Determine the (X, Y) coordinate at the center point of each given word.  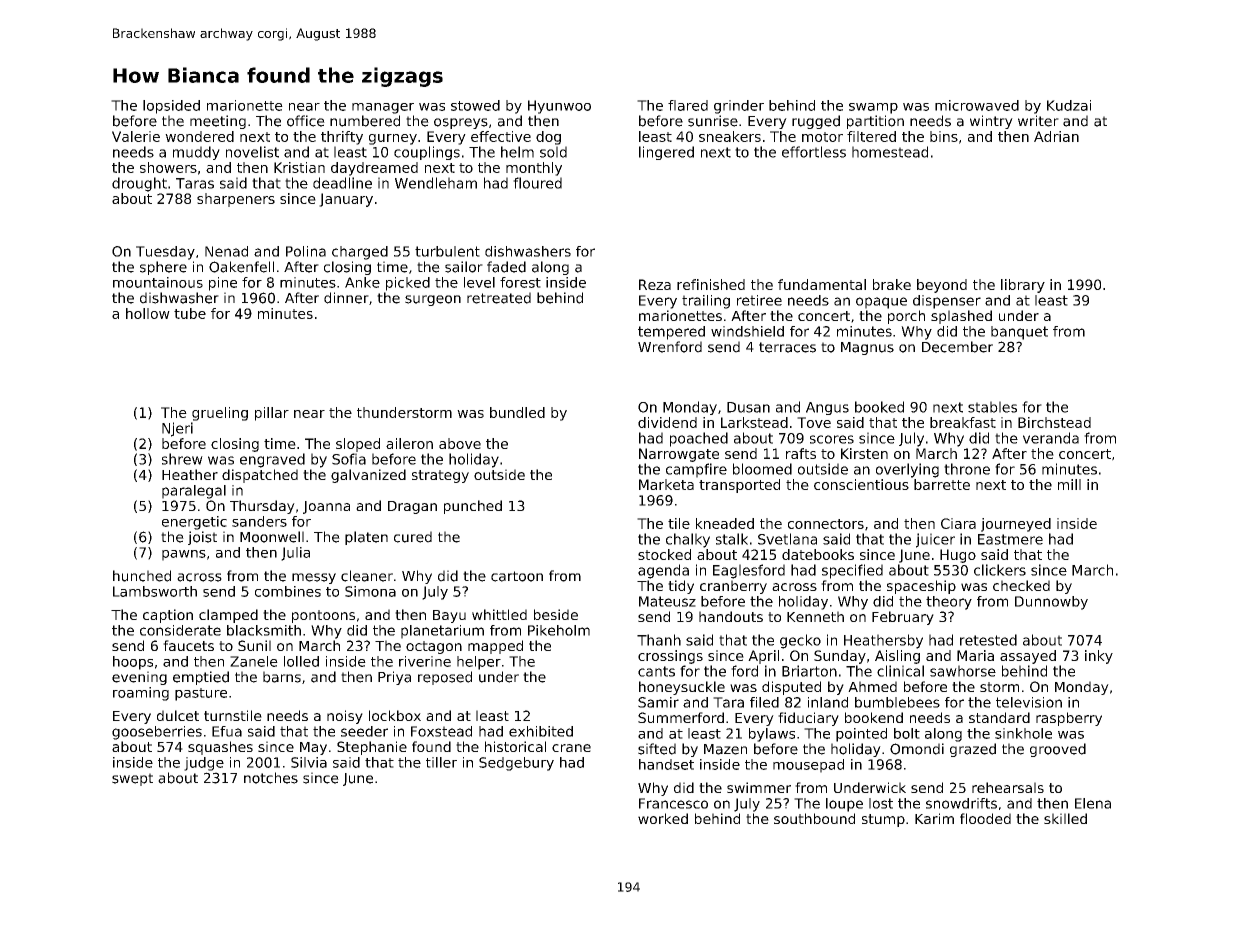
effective (501, 136)
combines (288, 591)
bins (944, 136)
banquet (1019, 333)
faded (506, 267)
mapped (495, 647)
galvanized (368, 476)
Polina (306, 251)
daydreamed (374, 169)
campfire (696, 470)
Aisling (897, 657)
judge (204, 764)
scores (832, 439)
